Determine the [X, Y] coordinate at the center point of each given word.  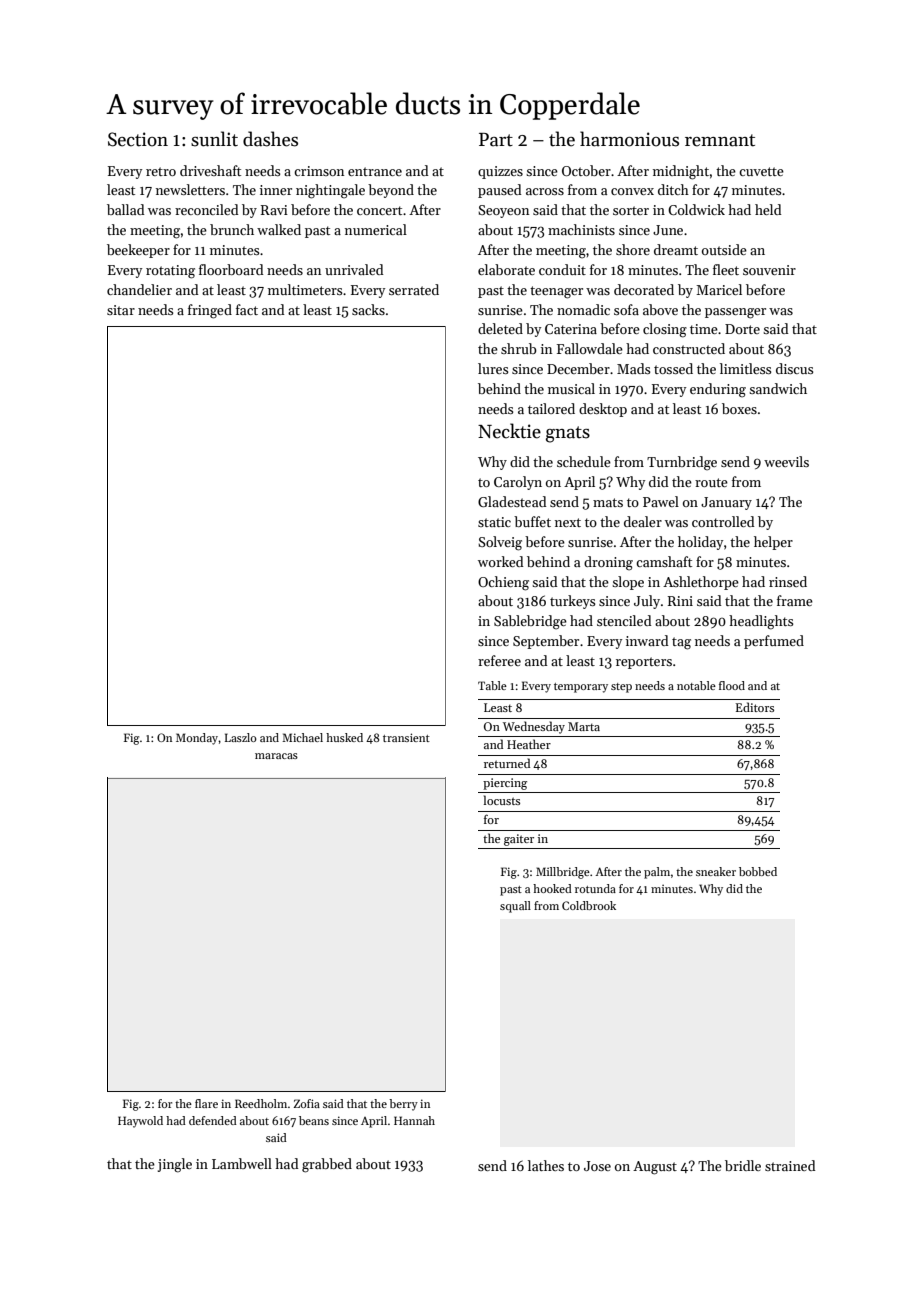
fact [247, 309]
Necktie [509, 431]
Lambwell [242, 1163]
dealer [643, 521]
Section [138, 139]
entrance [375, 171]
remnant [720, 140]
